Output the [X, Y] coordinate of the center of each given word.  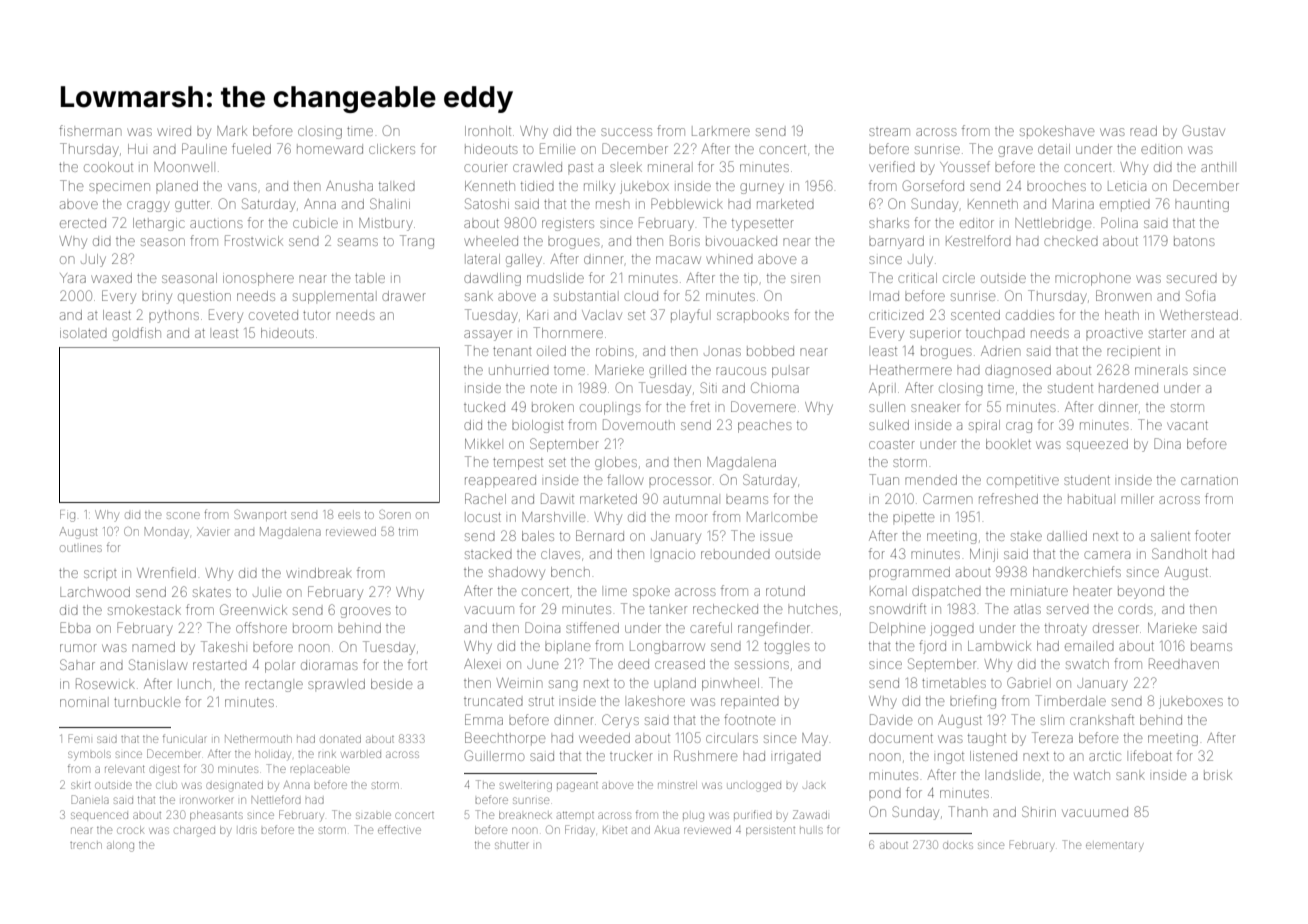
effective [399, 829]
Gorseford [933, 185]
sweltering [526, 786]
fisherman [90, 130]
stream [889, 132]
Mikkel [483, 444]
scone [183, 515]
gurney [762, 188]
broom [312, 628]
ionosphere [258, 280]
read [1143, 131]
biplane [568, 647]
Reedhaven [1184, 663]
